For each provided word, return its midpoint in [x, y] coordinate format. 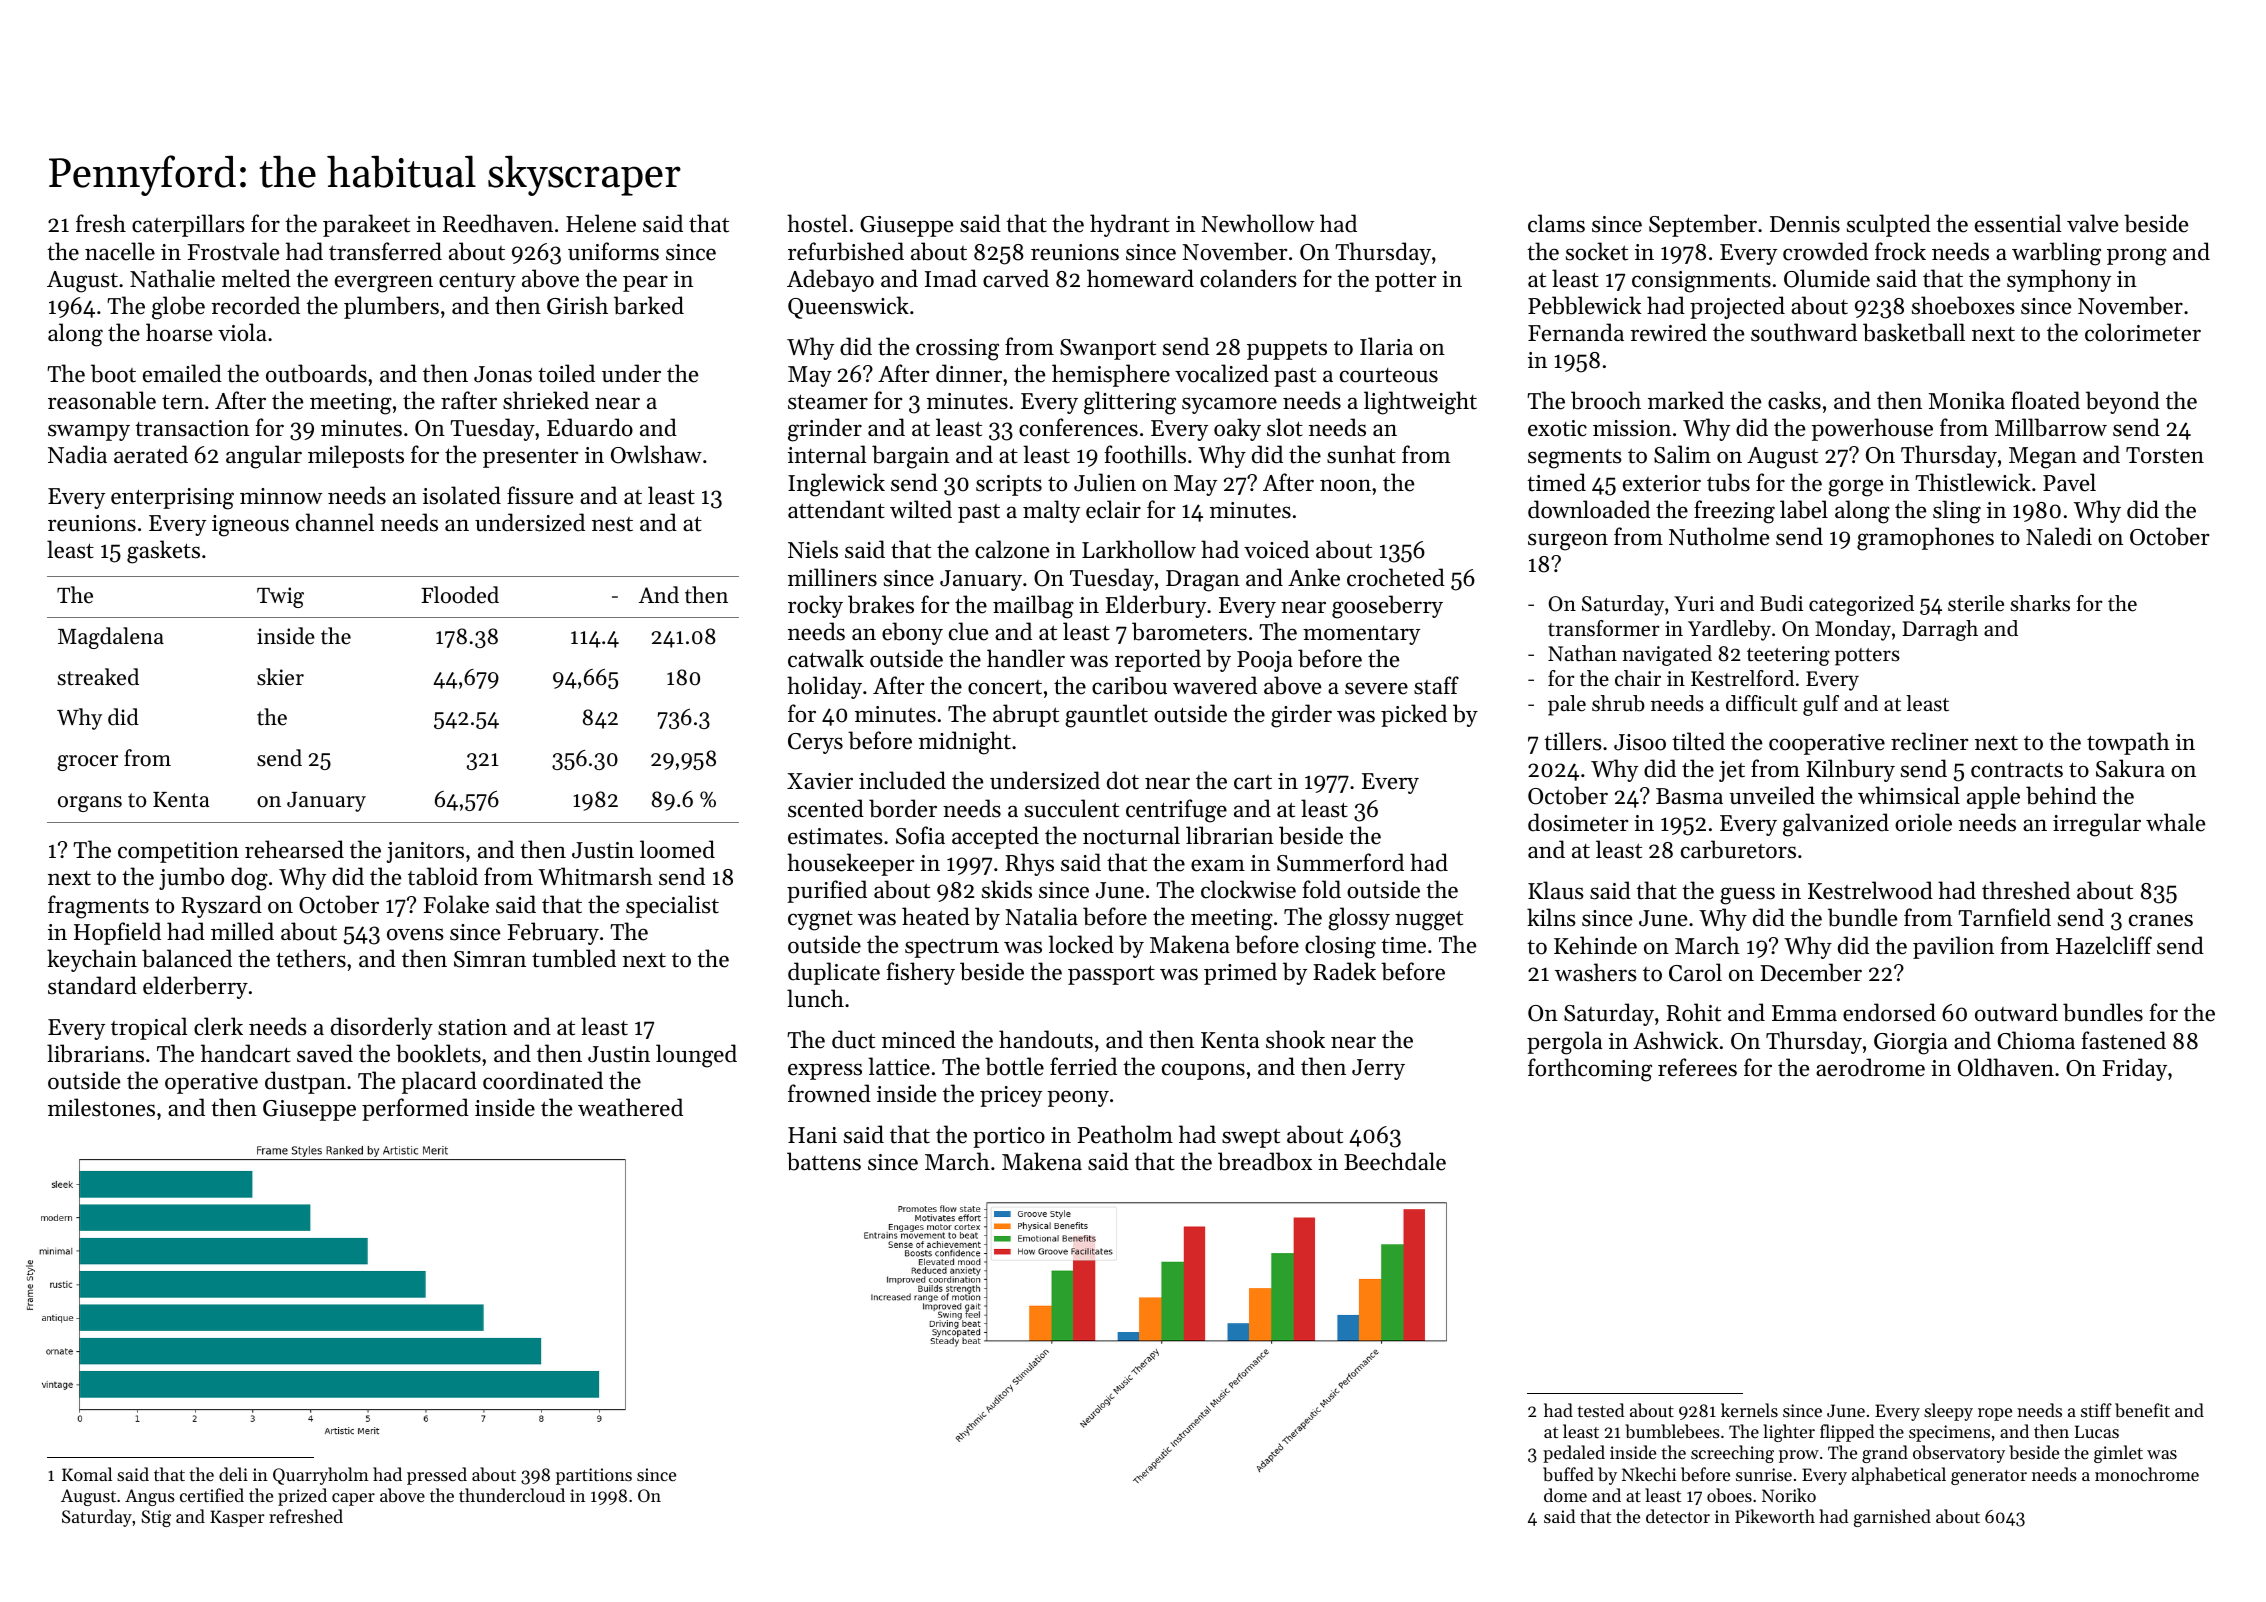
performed [415, 1109]
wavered [1215, 685]
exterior [1662, 483]
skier [280, 677]
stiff [2096, 1410]
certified [212, 1495]
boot [113, 373]
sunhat [1361, 454]
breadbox [1265, 1161]
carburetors [1738, 849]
